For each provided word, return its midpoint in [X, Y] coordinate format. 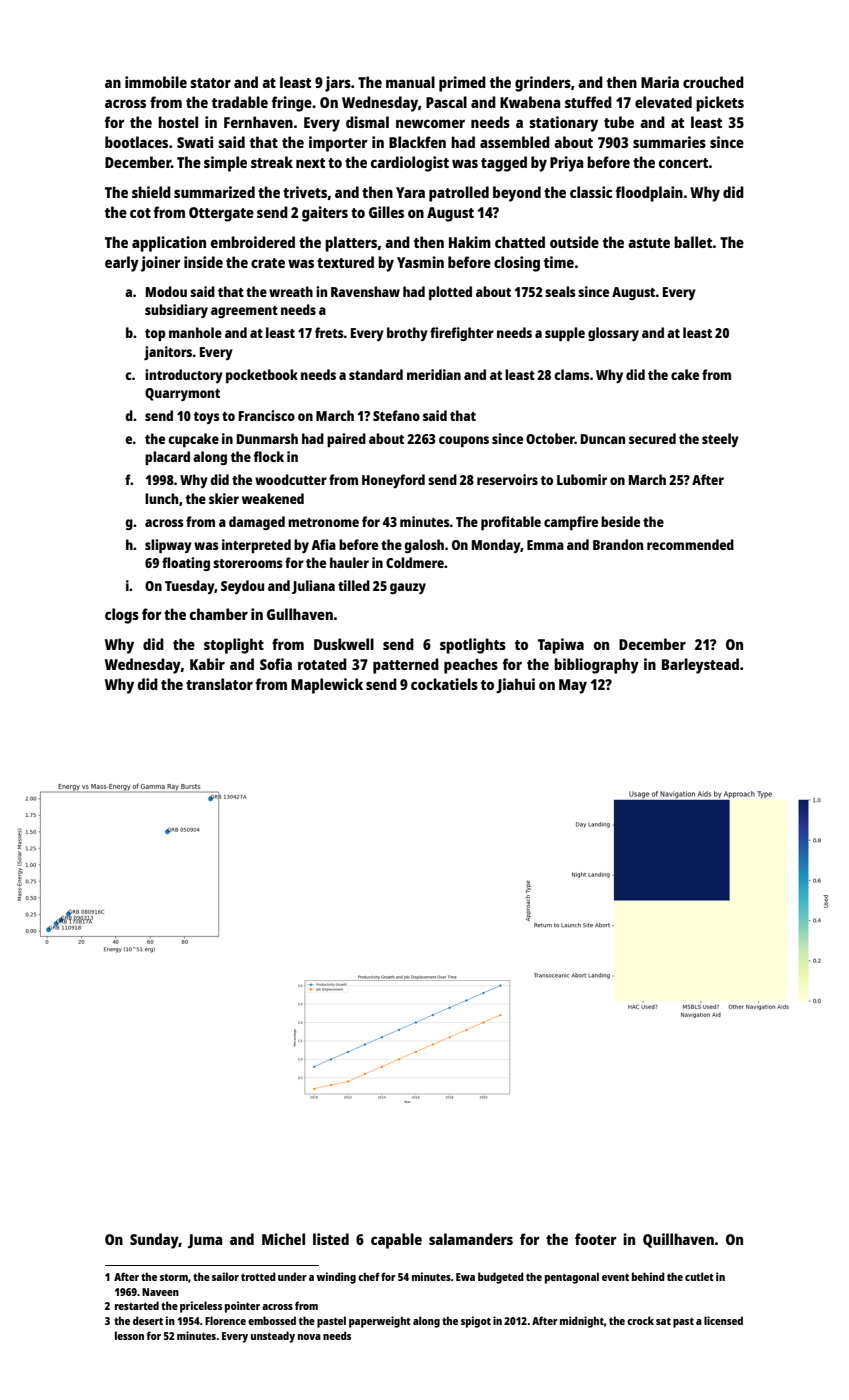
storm [174, 1277]
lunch [161, 498]
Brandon [618, 544]
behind [648, 1276]
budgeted [501, 1278]
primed [462, 84]
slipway [168, 546]
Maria [660, 82]
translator [219, 684]
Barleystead [700, 666]
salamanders [471, 1239]
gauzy [408, 588]
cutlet [699, 1276]
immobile [156, 82]
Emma [545, 545]
